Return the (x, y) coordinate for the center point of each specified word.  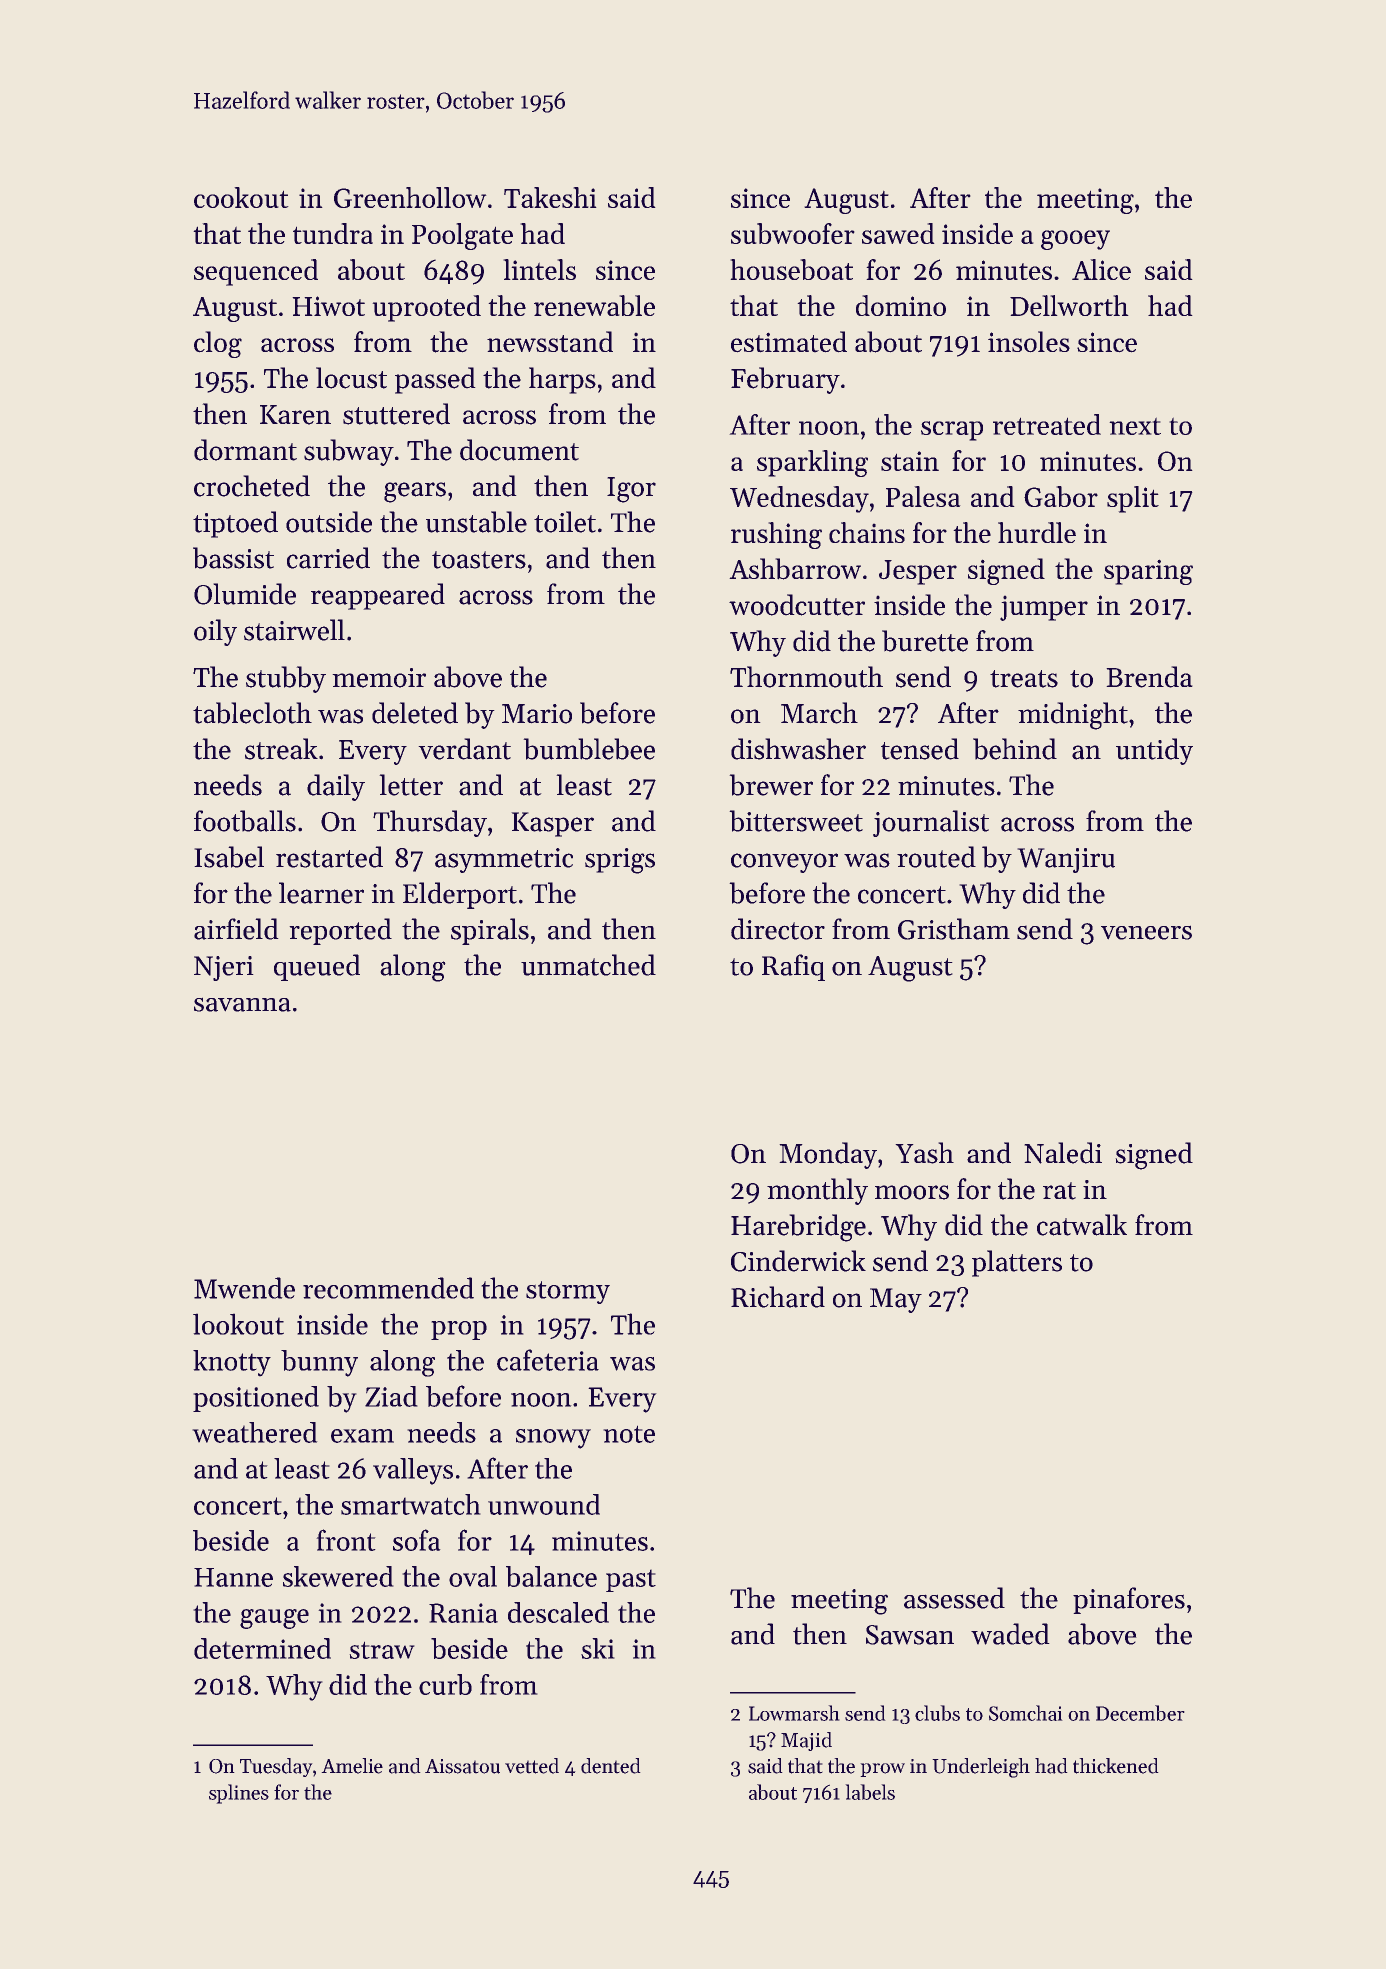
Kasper (553, 824)
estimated (789, 341)
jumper (1044, 608)
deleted (415, 713)
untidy (1154, 751)
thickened (1115, 1766)
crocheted (252, 486)
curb (445, 1684)
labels (870, 1792)
